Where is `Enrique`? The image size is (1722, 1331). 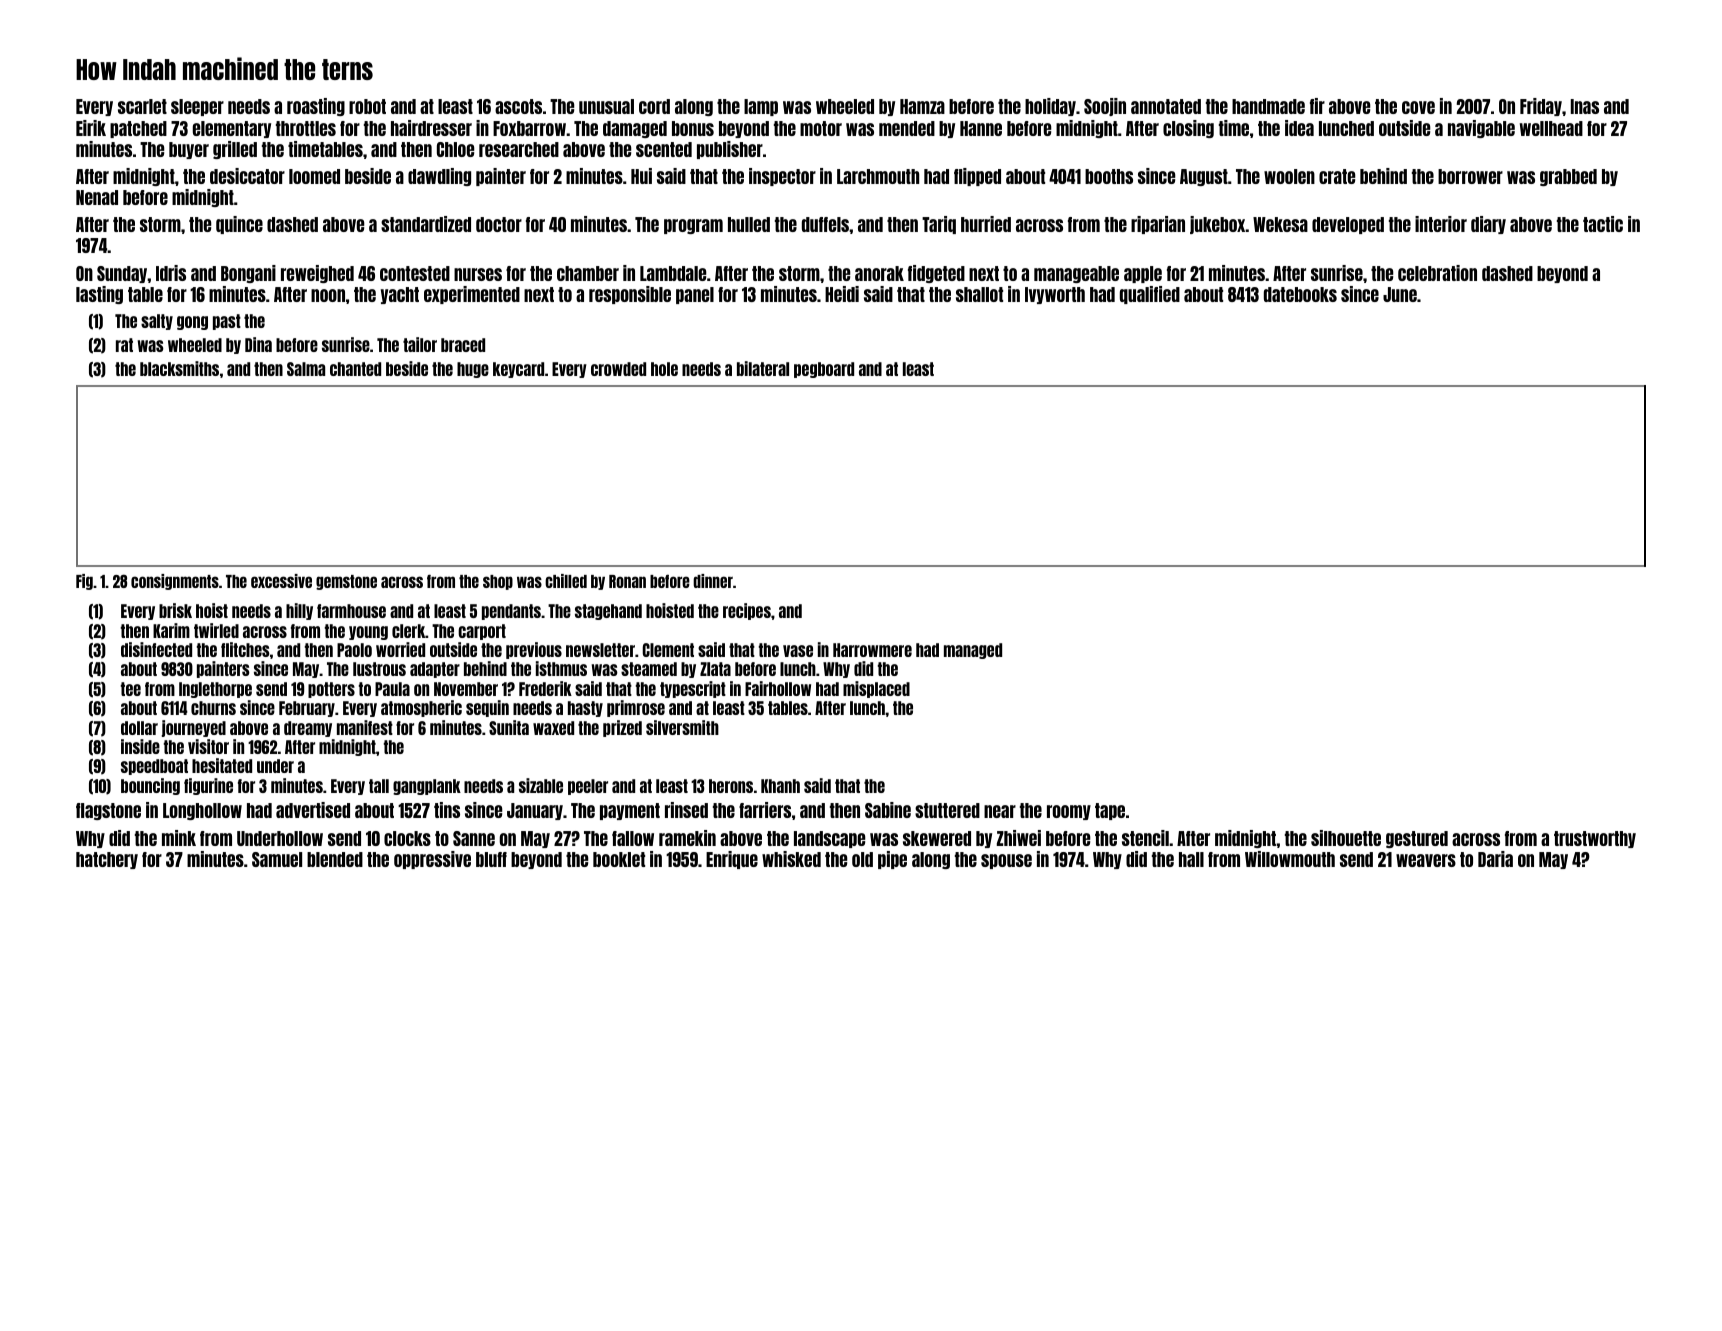
Enrique is located at coordinates (732, 860).
